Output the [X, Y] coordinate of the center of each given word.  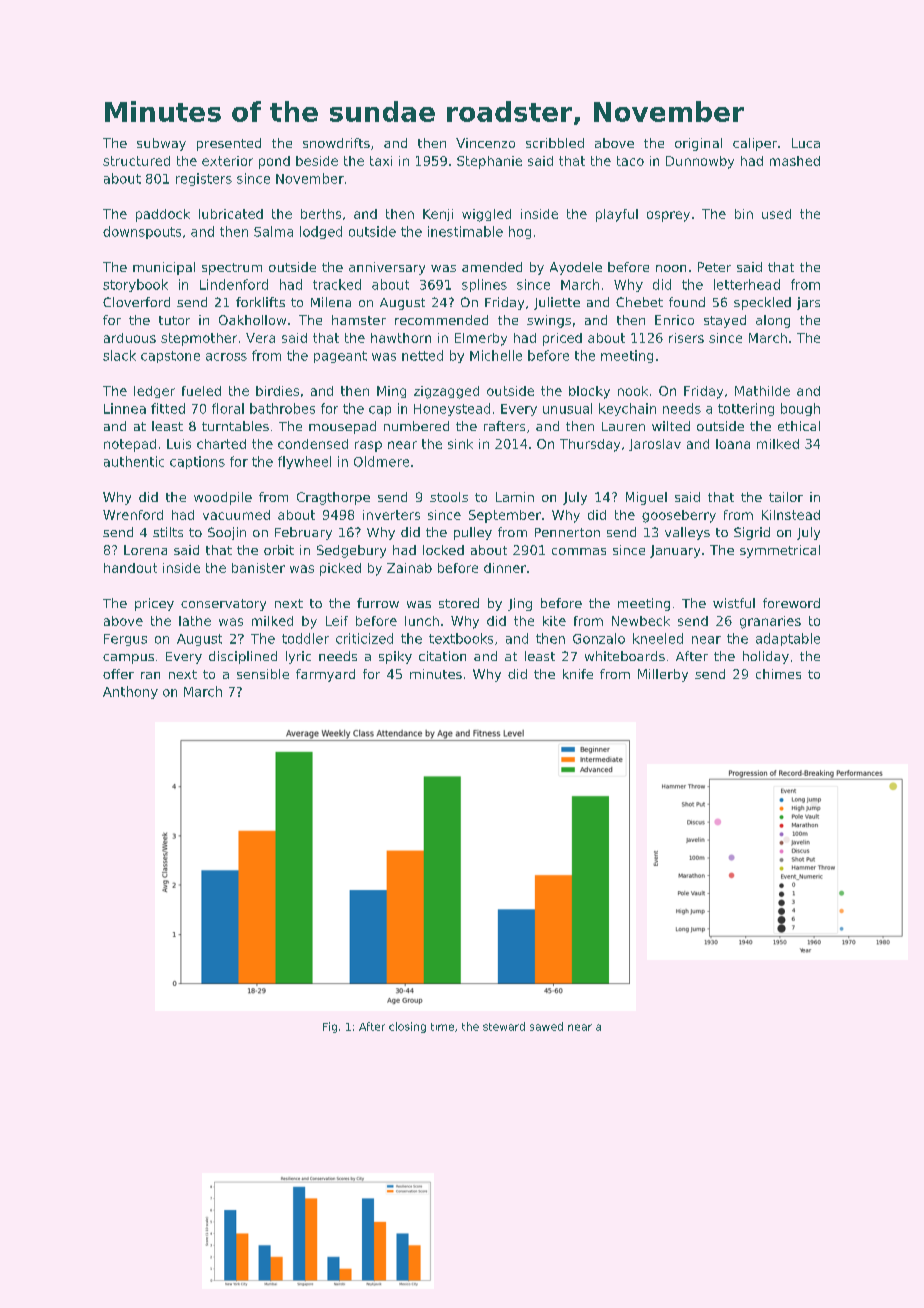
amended [492, 267]
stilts [168, 532]
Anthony [130, 692]
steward [504, 1026]
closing [407, 1027]
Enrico [674, 320]
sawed [546, 1026]
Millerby [663, 675]
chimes [778, 674]
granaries [770, 622]
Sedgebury [351, 551]
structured [136, 161]
